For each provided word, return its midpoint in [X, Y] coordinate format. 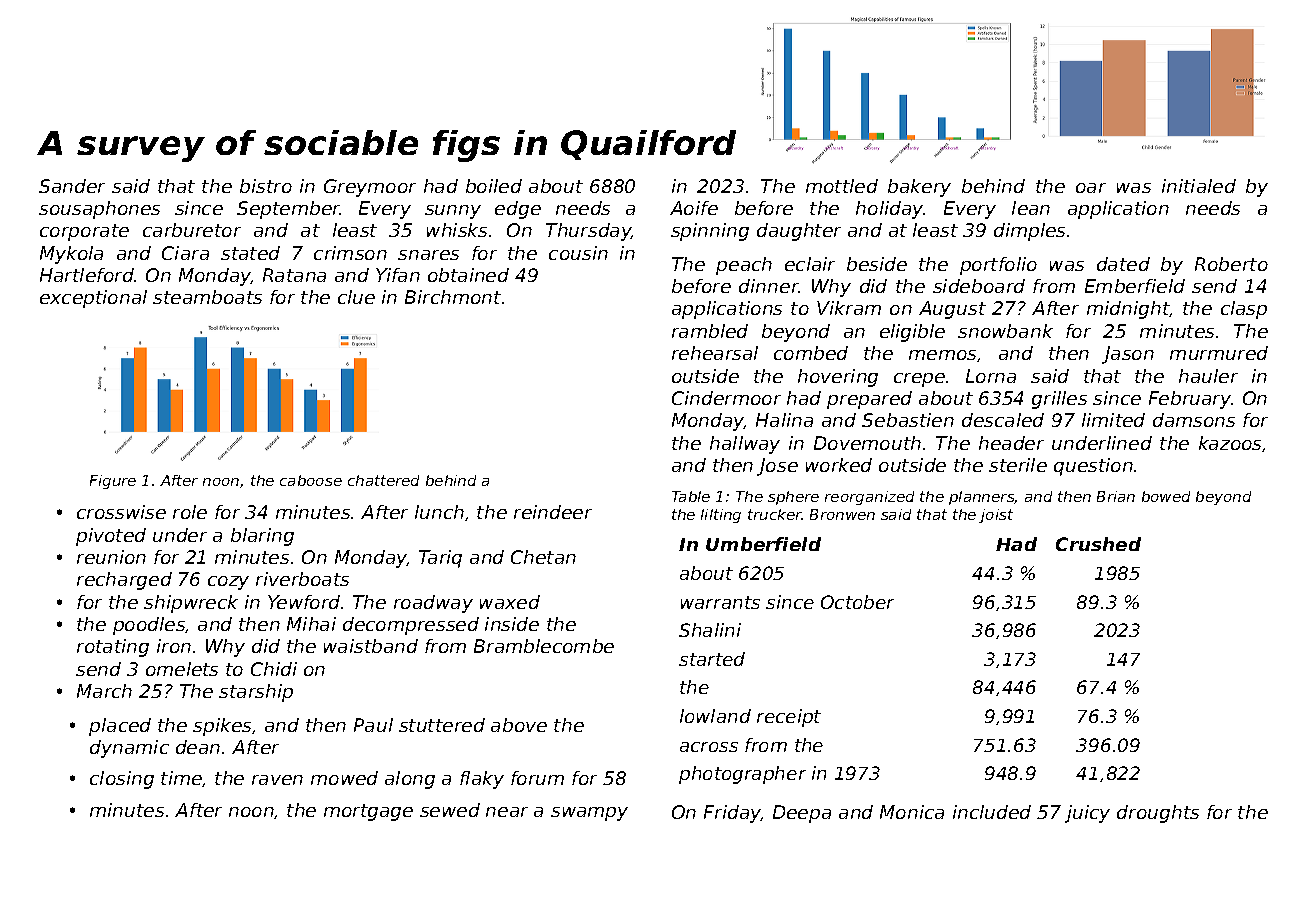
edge [518, 210]
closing [122, 780]
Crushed [1098, 544]
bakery [919, 188]
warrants [720, 602]
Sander [72, 186]
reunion [111, 557]
